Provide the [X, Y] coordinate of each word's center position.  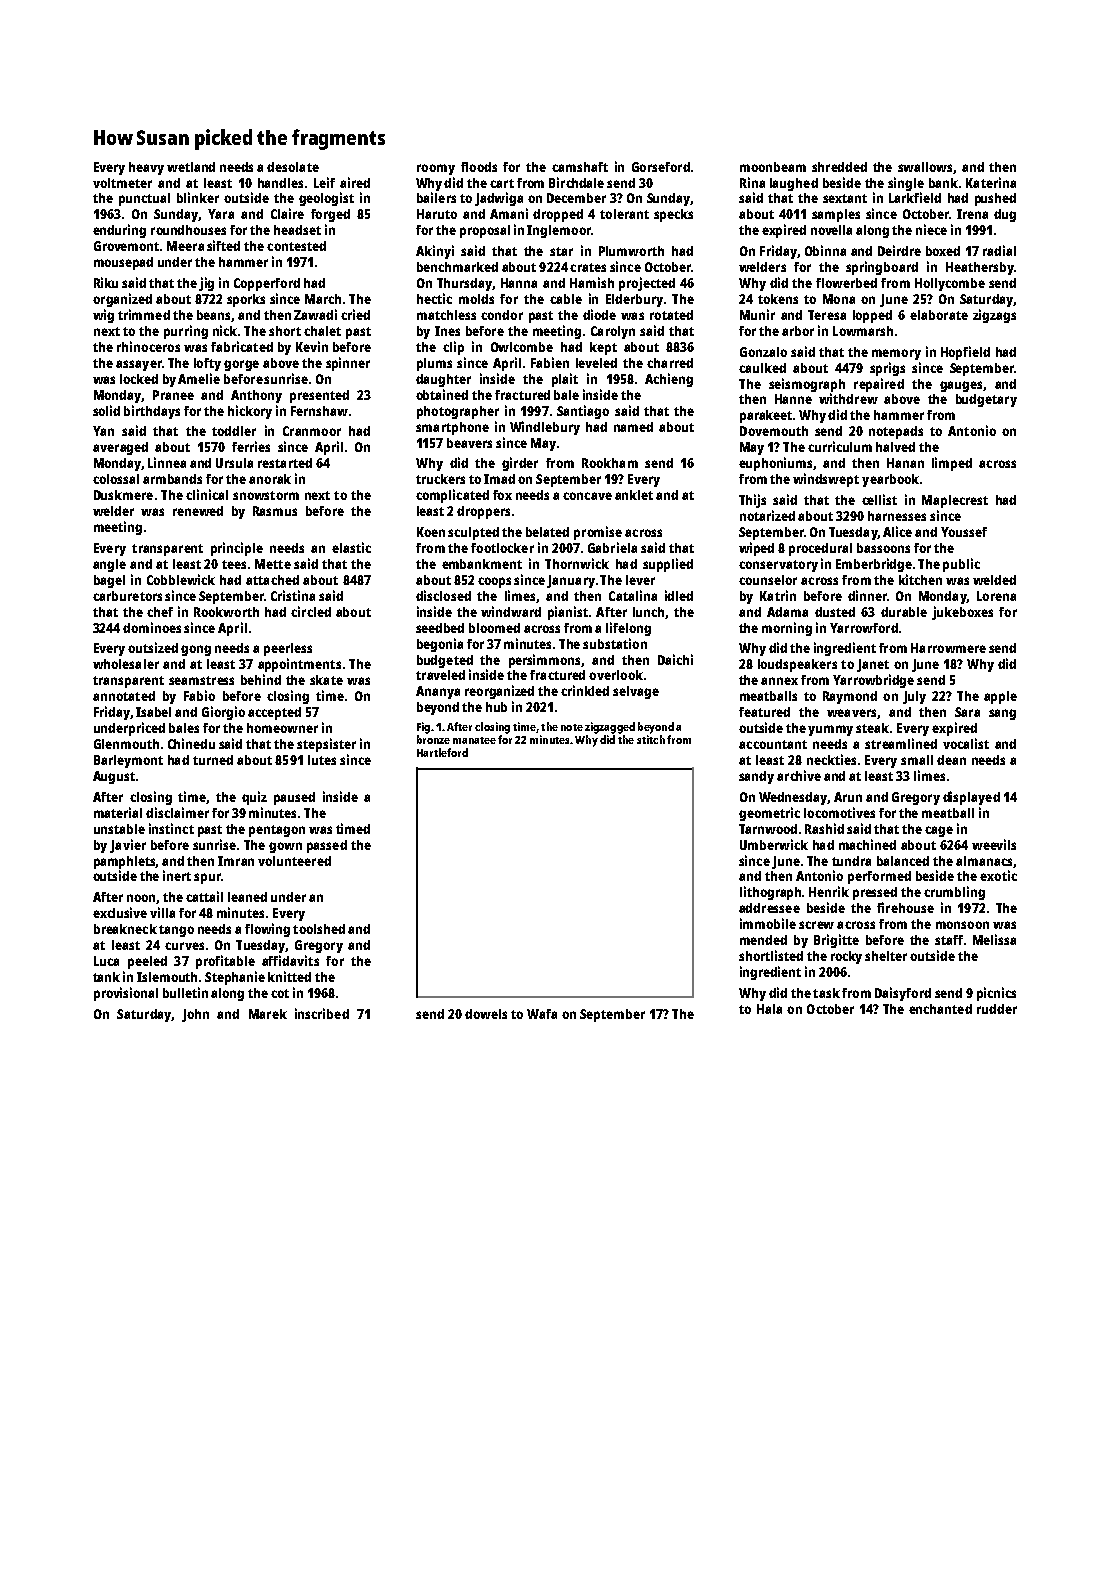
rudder [997, 1009]
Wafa [542, 1014]
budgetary [986, 400]
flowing [267, 930]
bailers [436, 197]
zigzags [994, 316]
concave [587, 496]
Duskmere [123, 495]
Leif [324, 182]
